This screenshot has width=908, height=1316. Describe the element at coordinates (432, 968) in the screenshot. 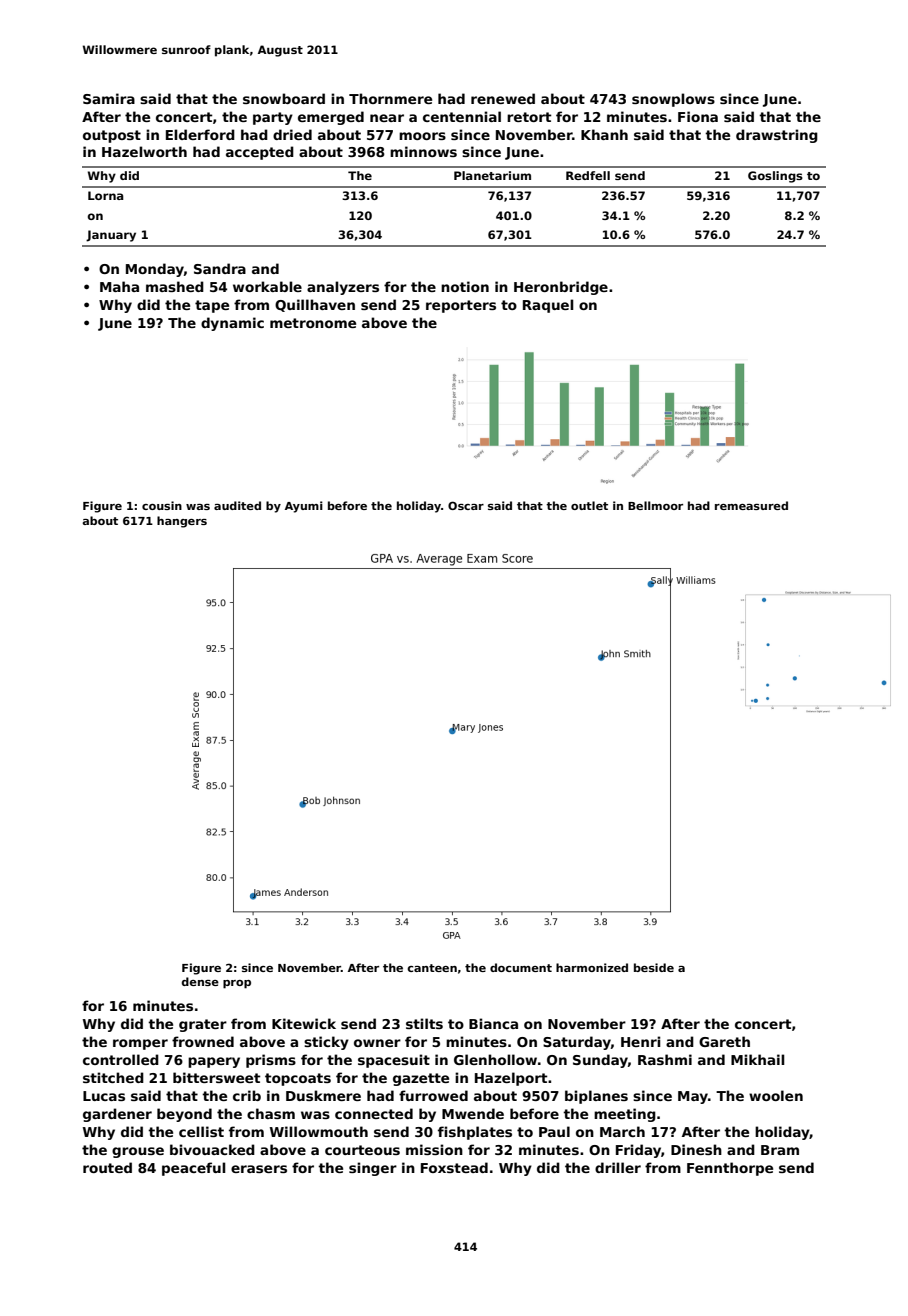

I see `canteen` at that location.
